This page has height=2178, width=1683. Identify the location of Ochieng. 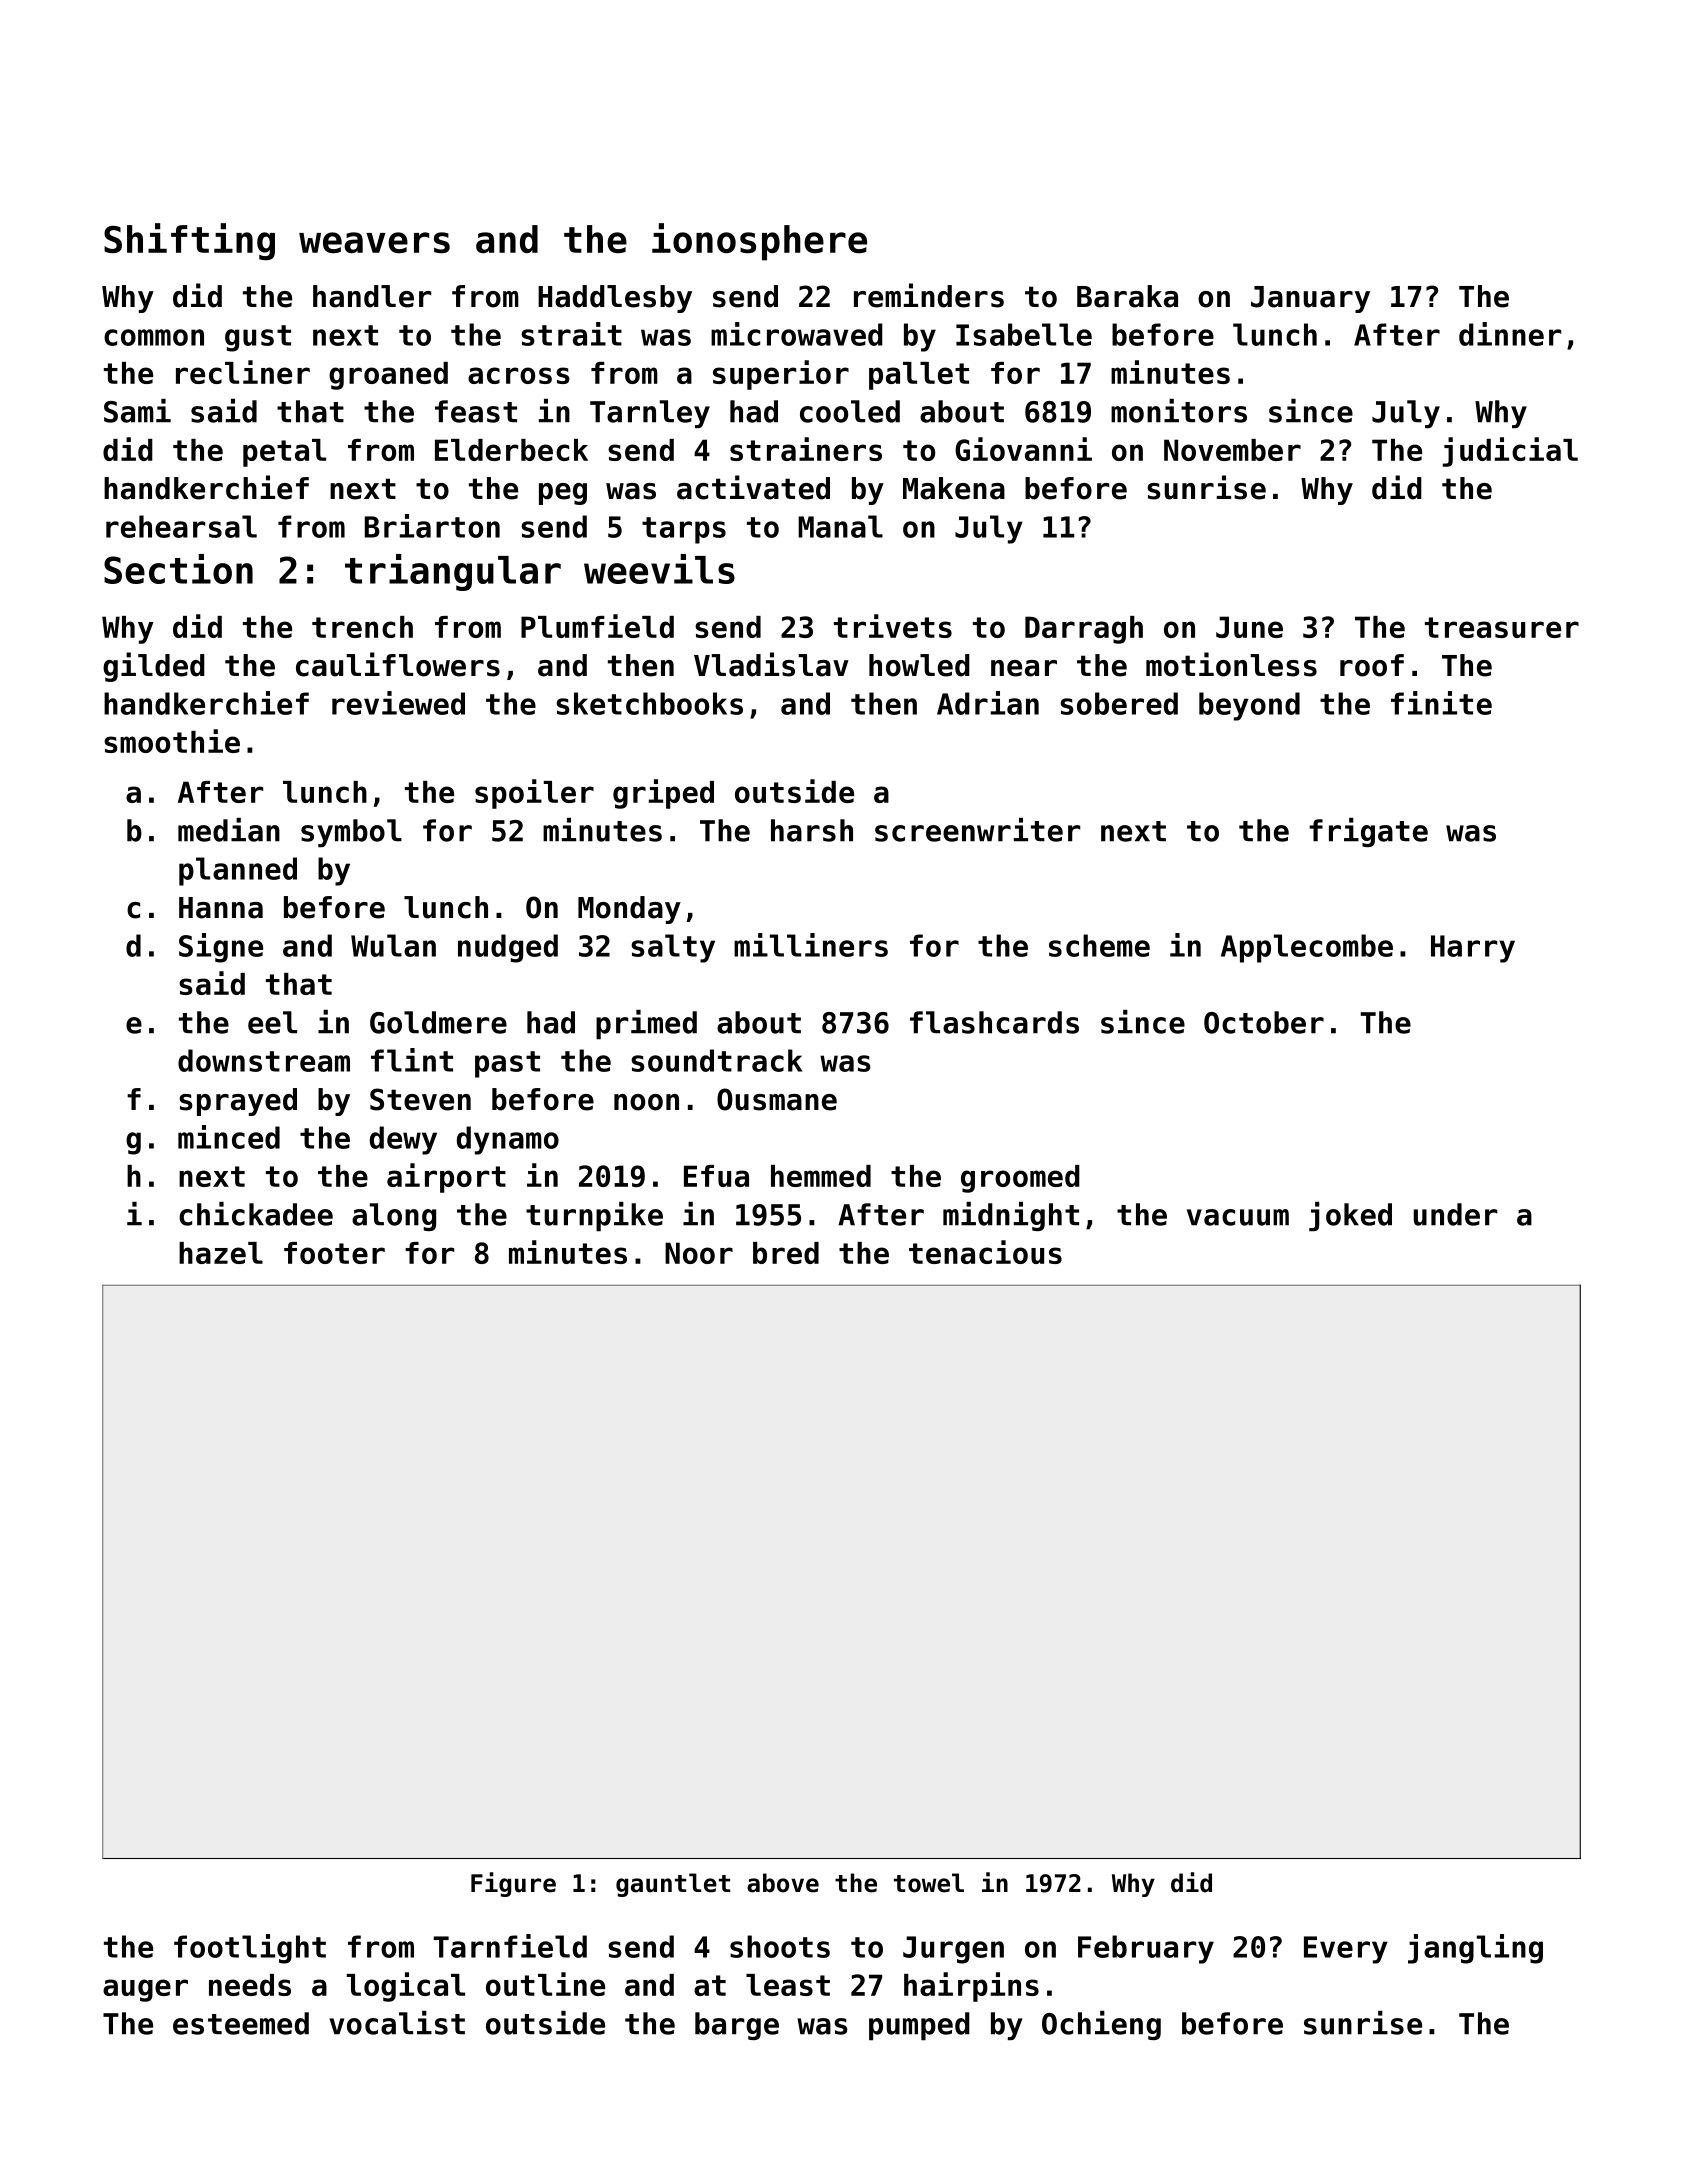
(1101, 2025).
